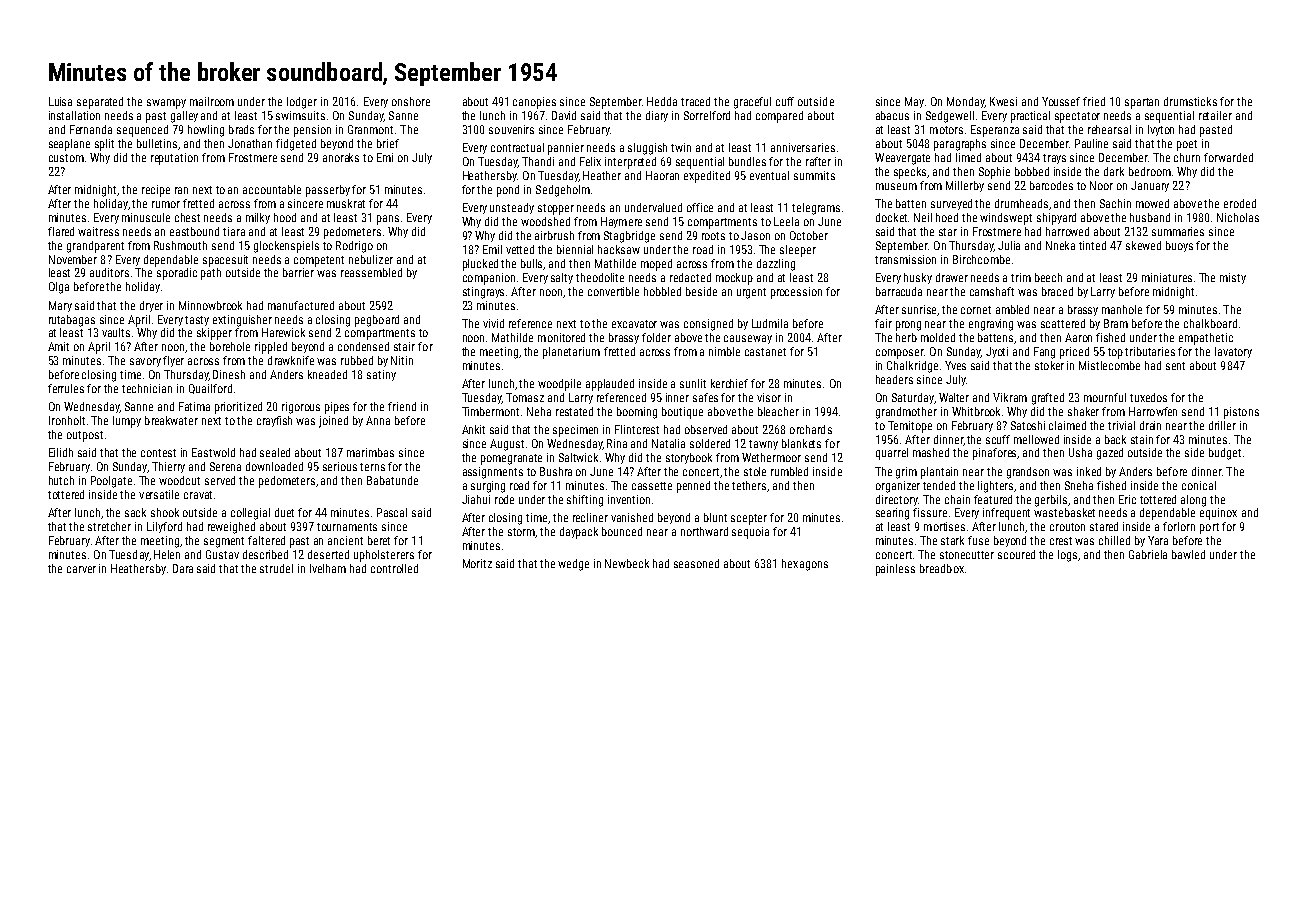 The height and width of the screenshot is (924, 1308). What do you see at coordinates (250, 514) in the screenshot?
I see `collegial` at bounding box center [250, 514].
